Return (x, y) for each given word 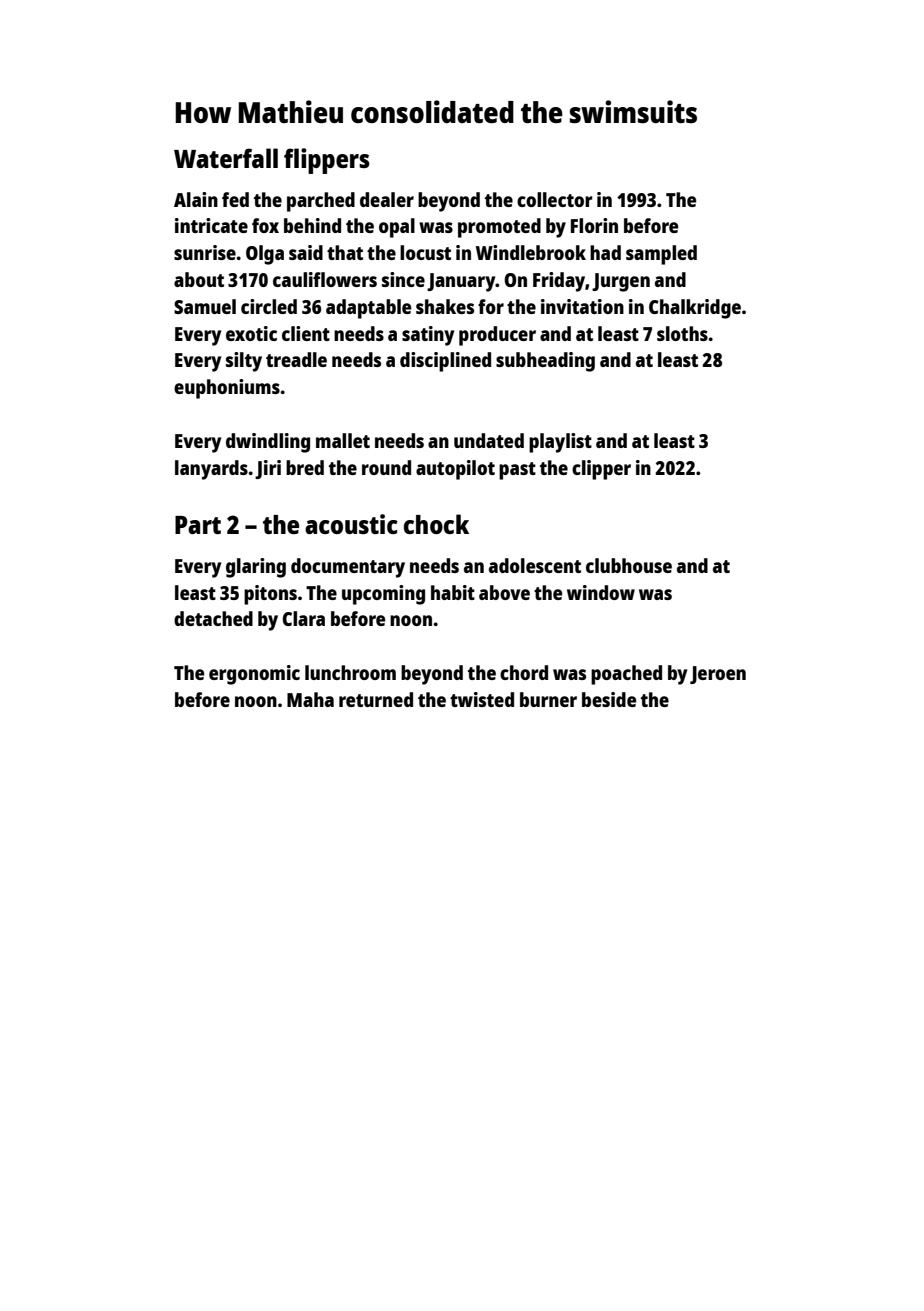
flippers (327, 161)
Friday (559, 282)
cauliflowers (325, 279)
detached (213, 618)
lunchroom (350, 672)
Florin (594, 225)
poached (626, 675)
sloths (682, 333)
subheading (545, 362)
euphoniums (227, 389)
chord (524, 672)
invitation (582, 306)
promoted (499, 228)
